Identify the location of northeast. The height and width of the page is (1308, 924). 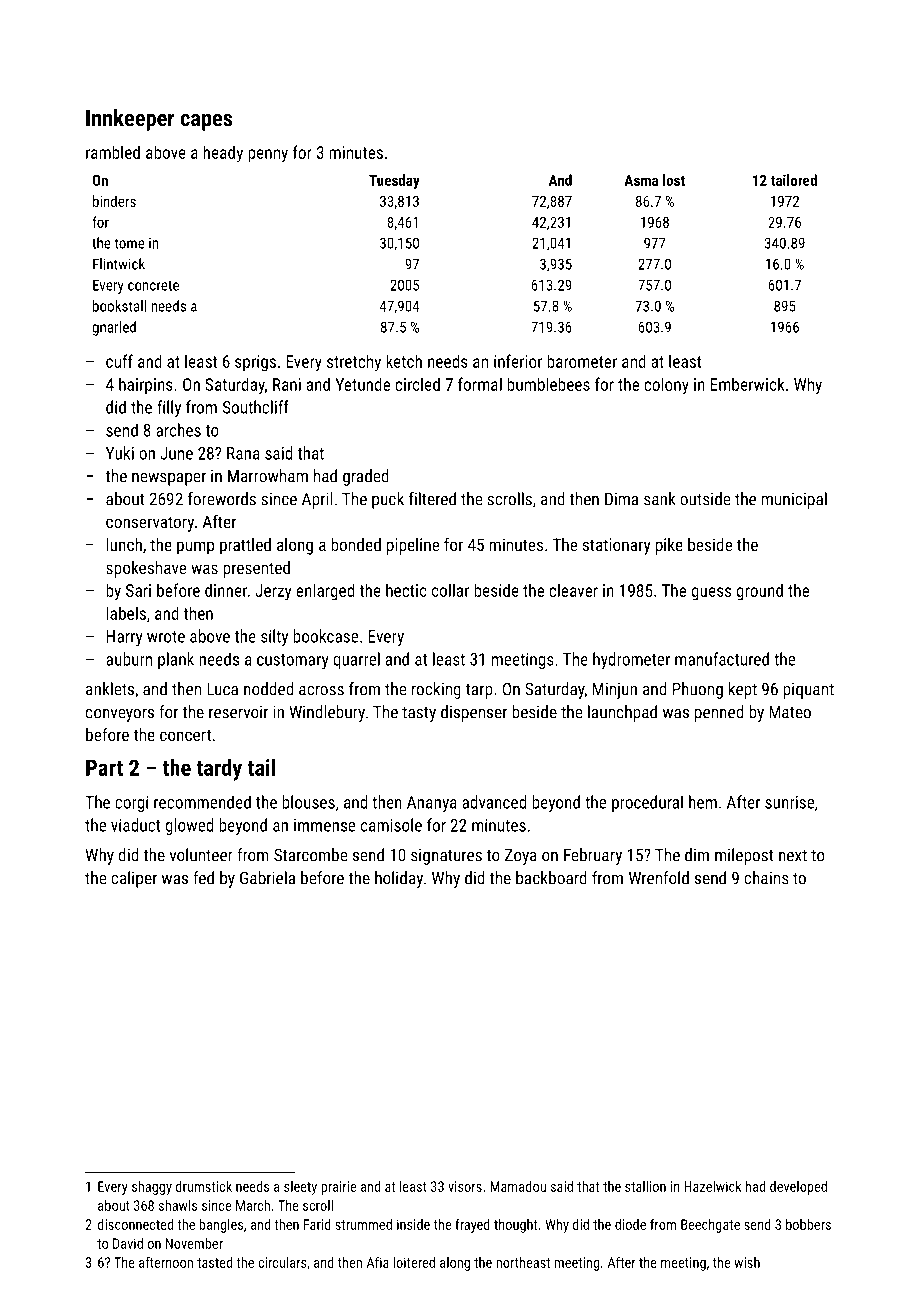
(523, 1262).
